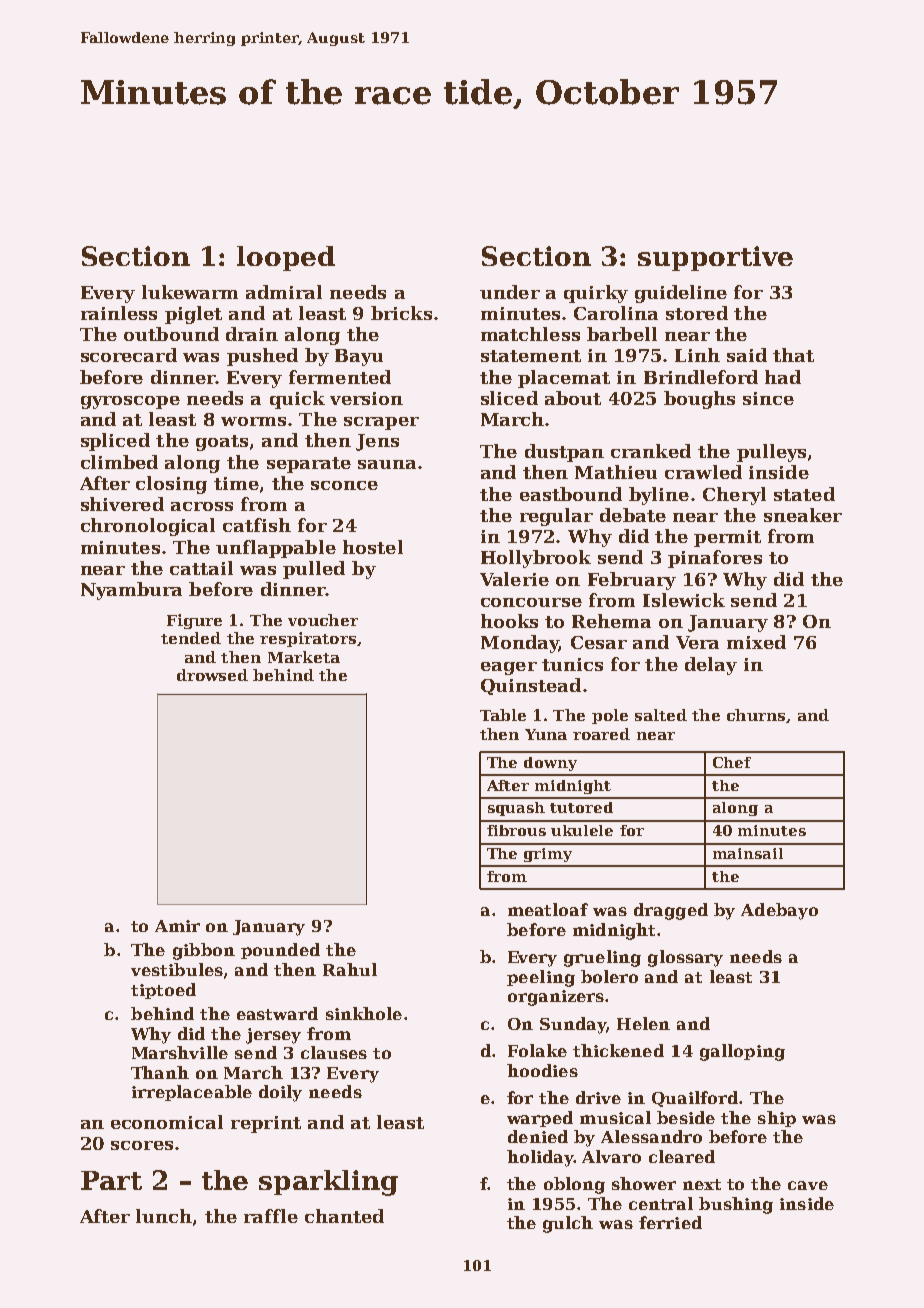 The height and width of the screenshot is (1308, 924). I want to click on mixed, so click(756, 642).
